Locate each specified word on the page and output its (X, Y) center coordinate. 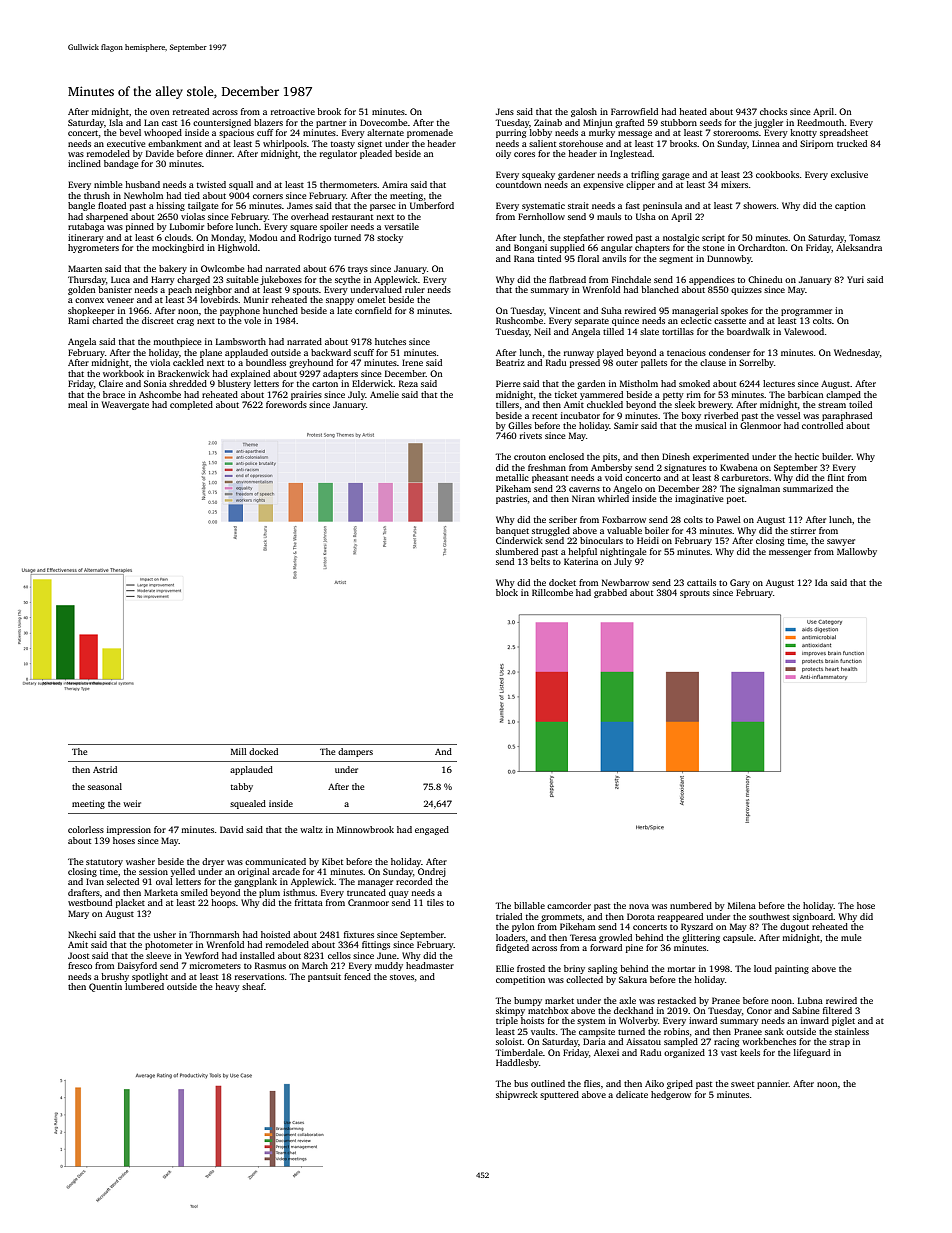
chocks (773, 111)
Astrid (105, 769)
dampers (355, 752)
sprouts (695, 594)
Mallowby (857, 552)
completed (191, 405)
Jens (505, 111)
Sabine (805, 1010)
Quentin (105, 987)
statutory (104, 863)
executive (126, 143)
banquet (512, 531)
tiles (435, 902)
